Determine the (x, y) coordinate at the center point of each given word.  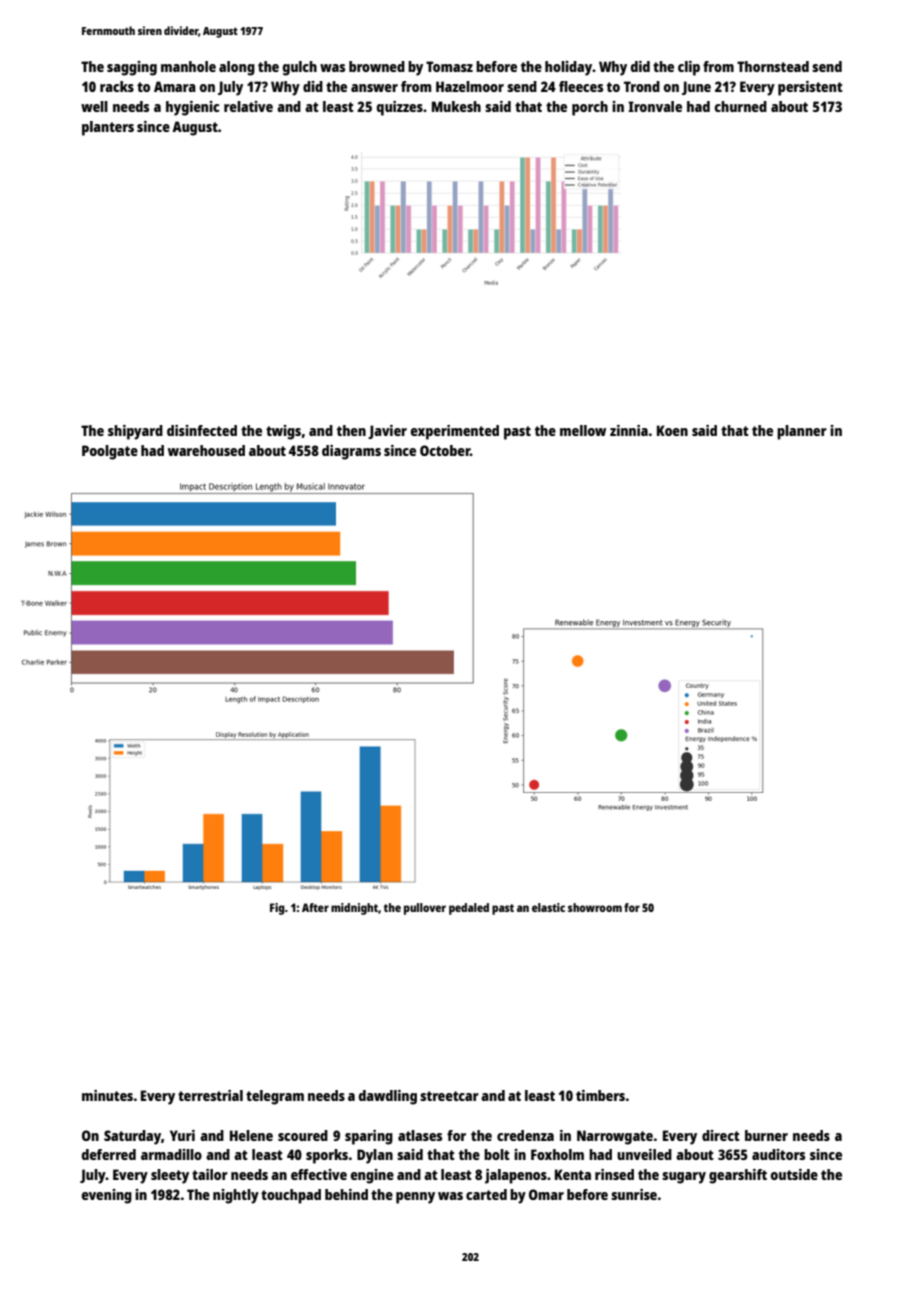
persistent (810, 88)
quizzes (400, 108)
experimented (455, 432)
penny (415, 1198)
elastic (548, 907)
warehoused (206, 450)
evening (107, 1196)
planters (108, 128)
